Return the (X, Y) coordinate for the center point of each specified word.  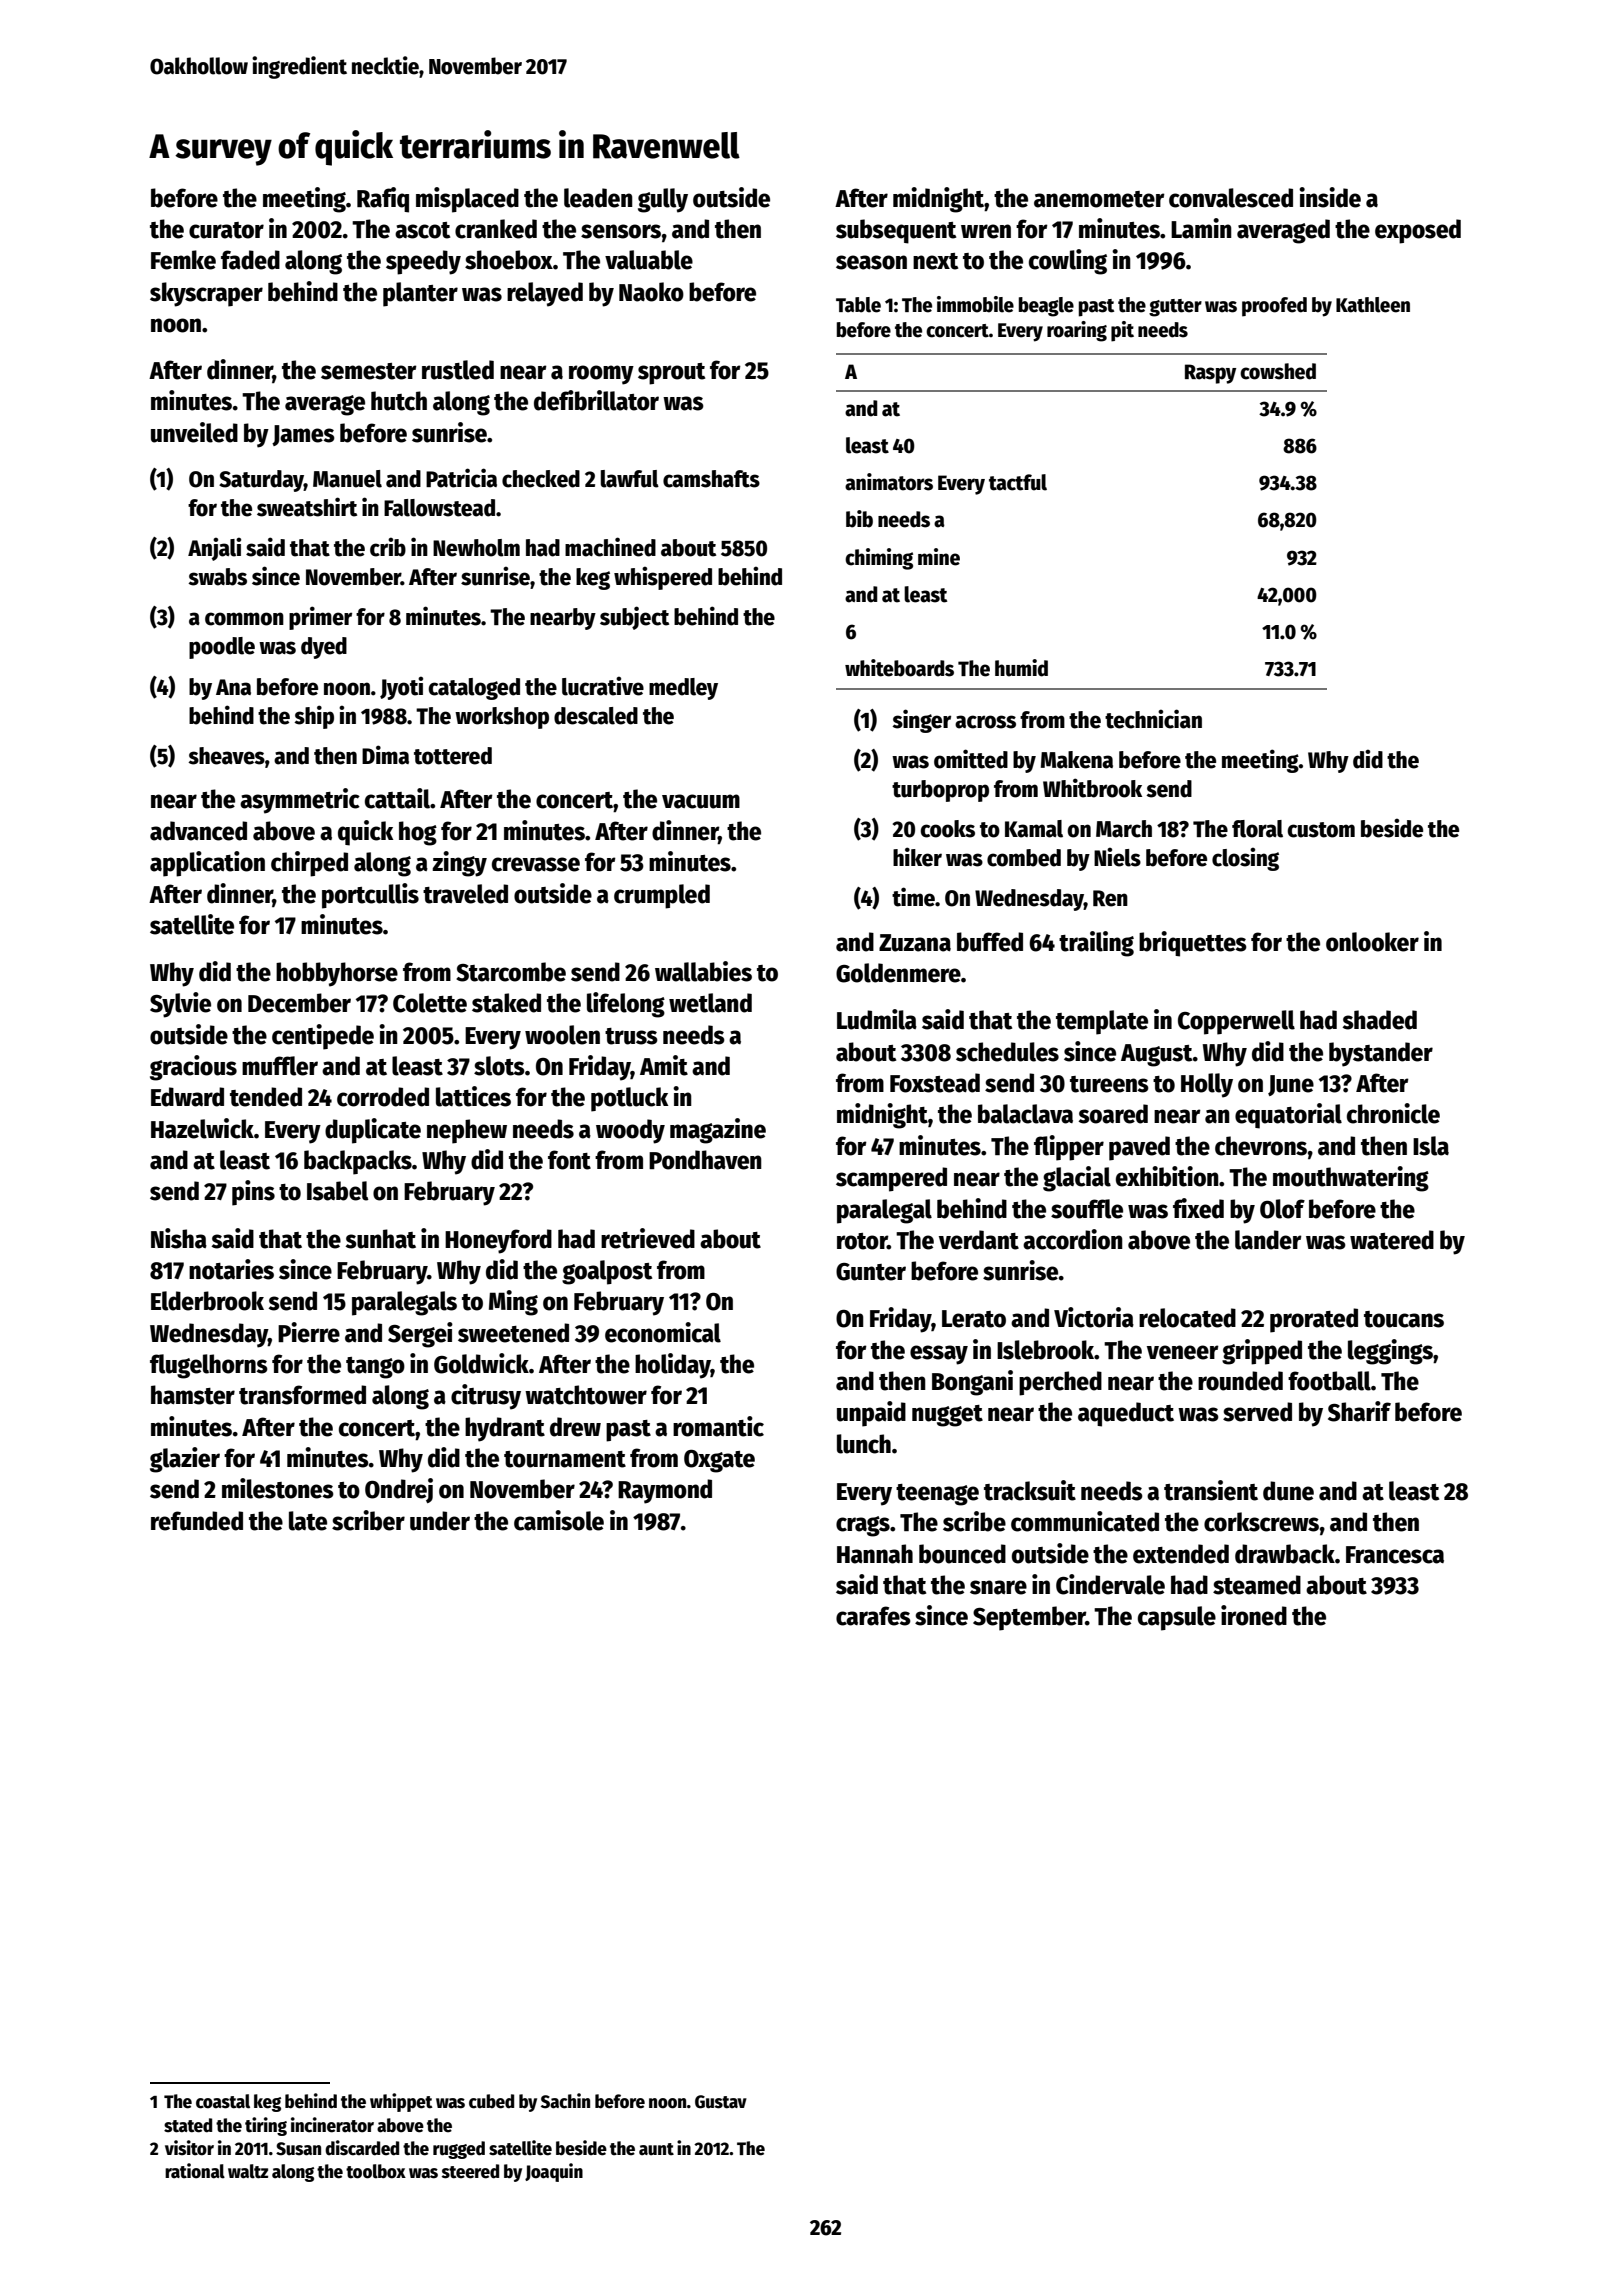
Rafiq (383, 200)
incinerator (332, 2125)
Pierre (309, 1332)
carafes (873, 1616)
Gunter (871, 1272)
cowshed (1278, 371)
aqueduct (1126, 1414)
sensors (621, 231)
